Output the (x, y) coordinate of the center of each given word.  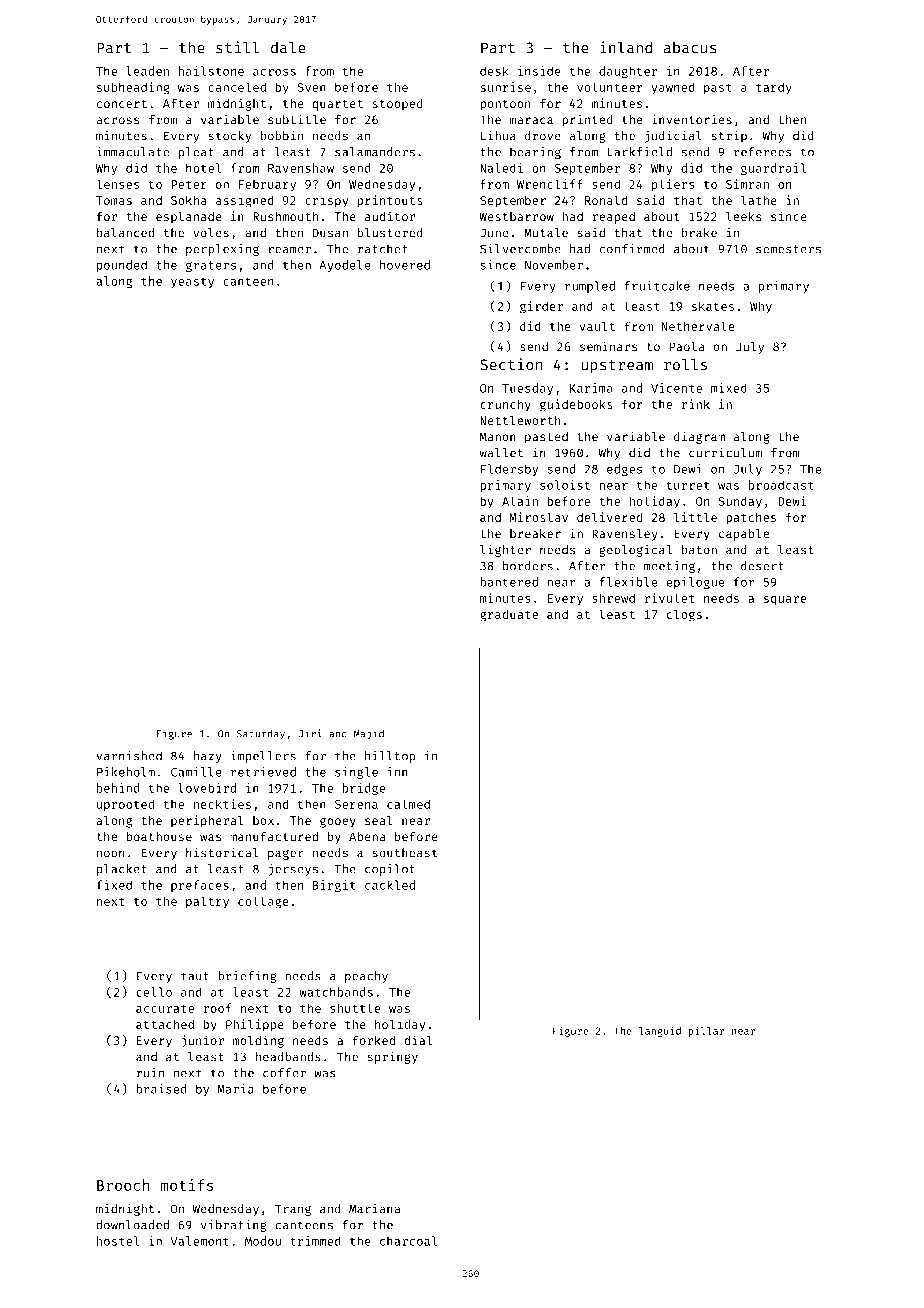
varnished (129, 756)
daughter (628, 72)
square (785, 601)
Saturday (261, 735)
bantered (509, 582)
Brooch (123, 1185)
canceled (237, 87)
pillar (706, 1032)
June (494, 233)
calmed (408, 804)
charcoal (408, 1241)
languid (660, 1031)
